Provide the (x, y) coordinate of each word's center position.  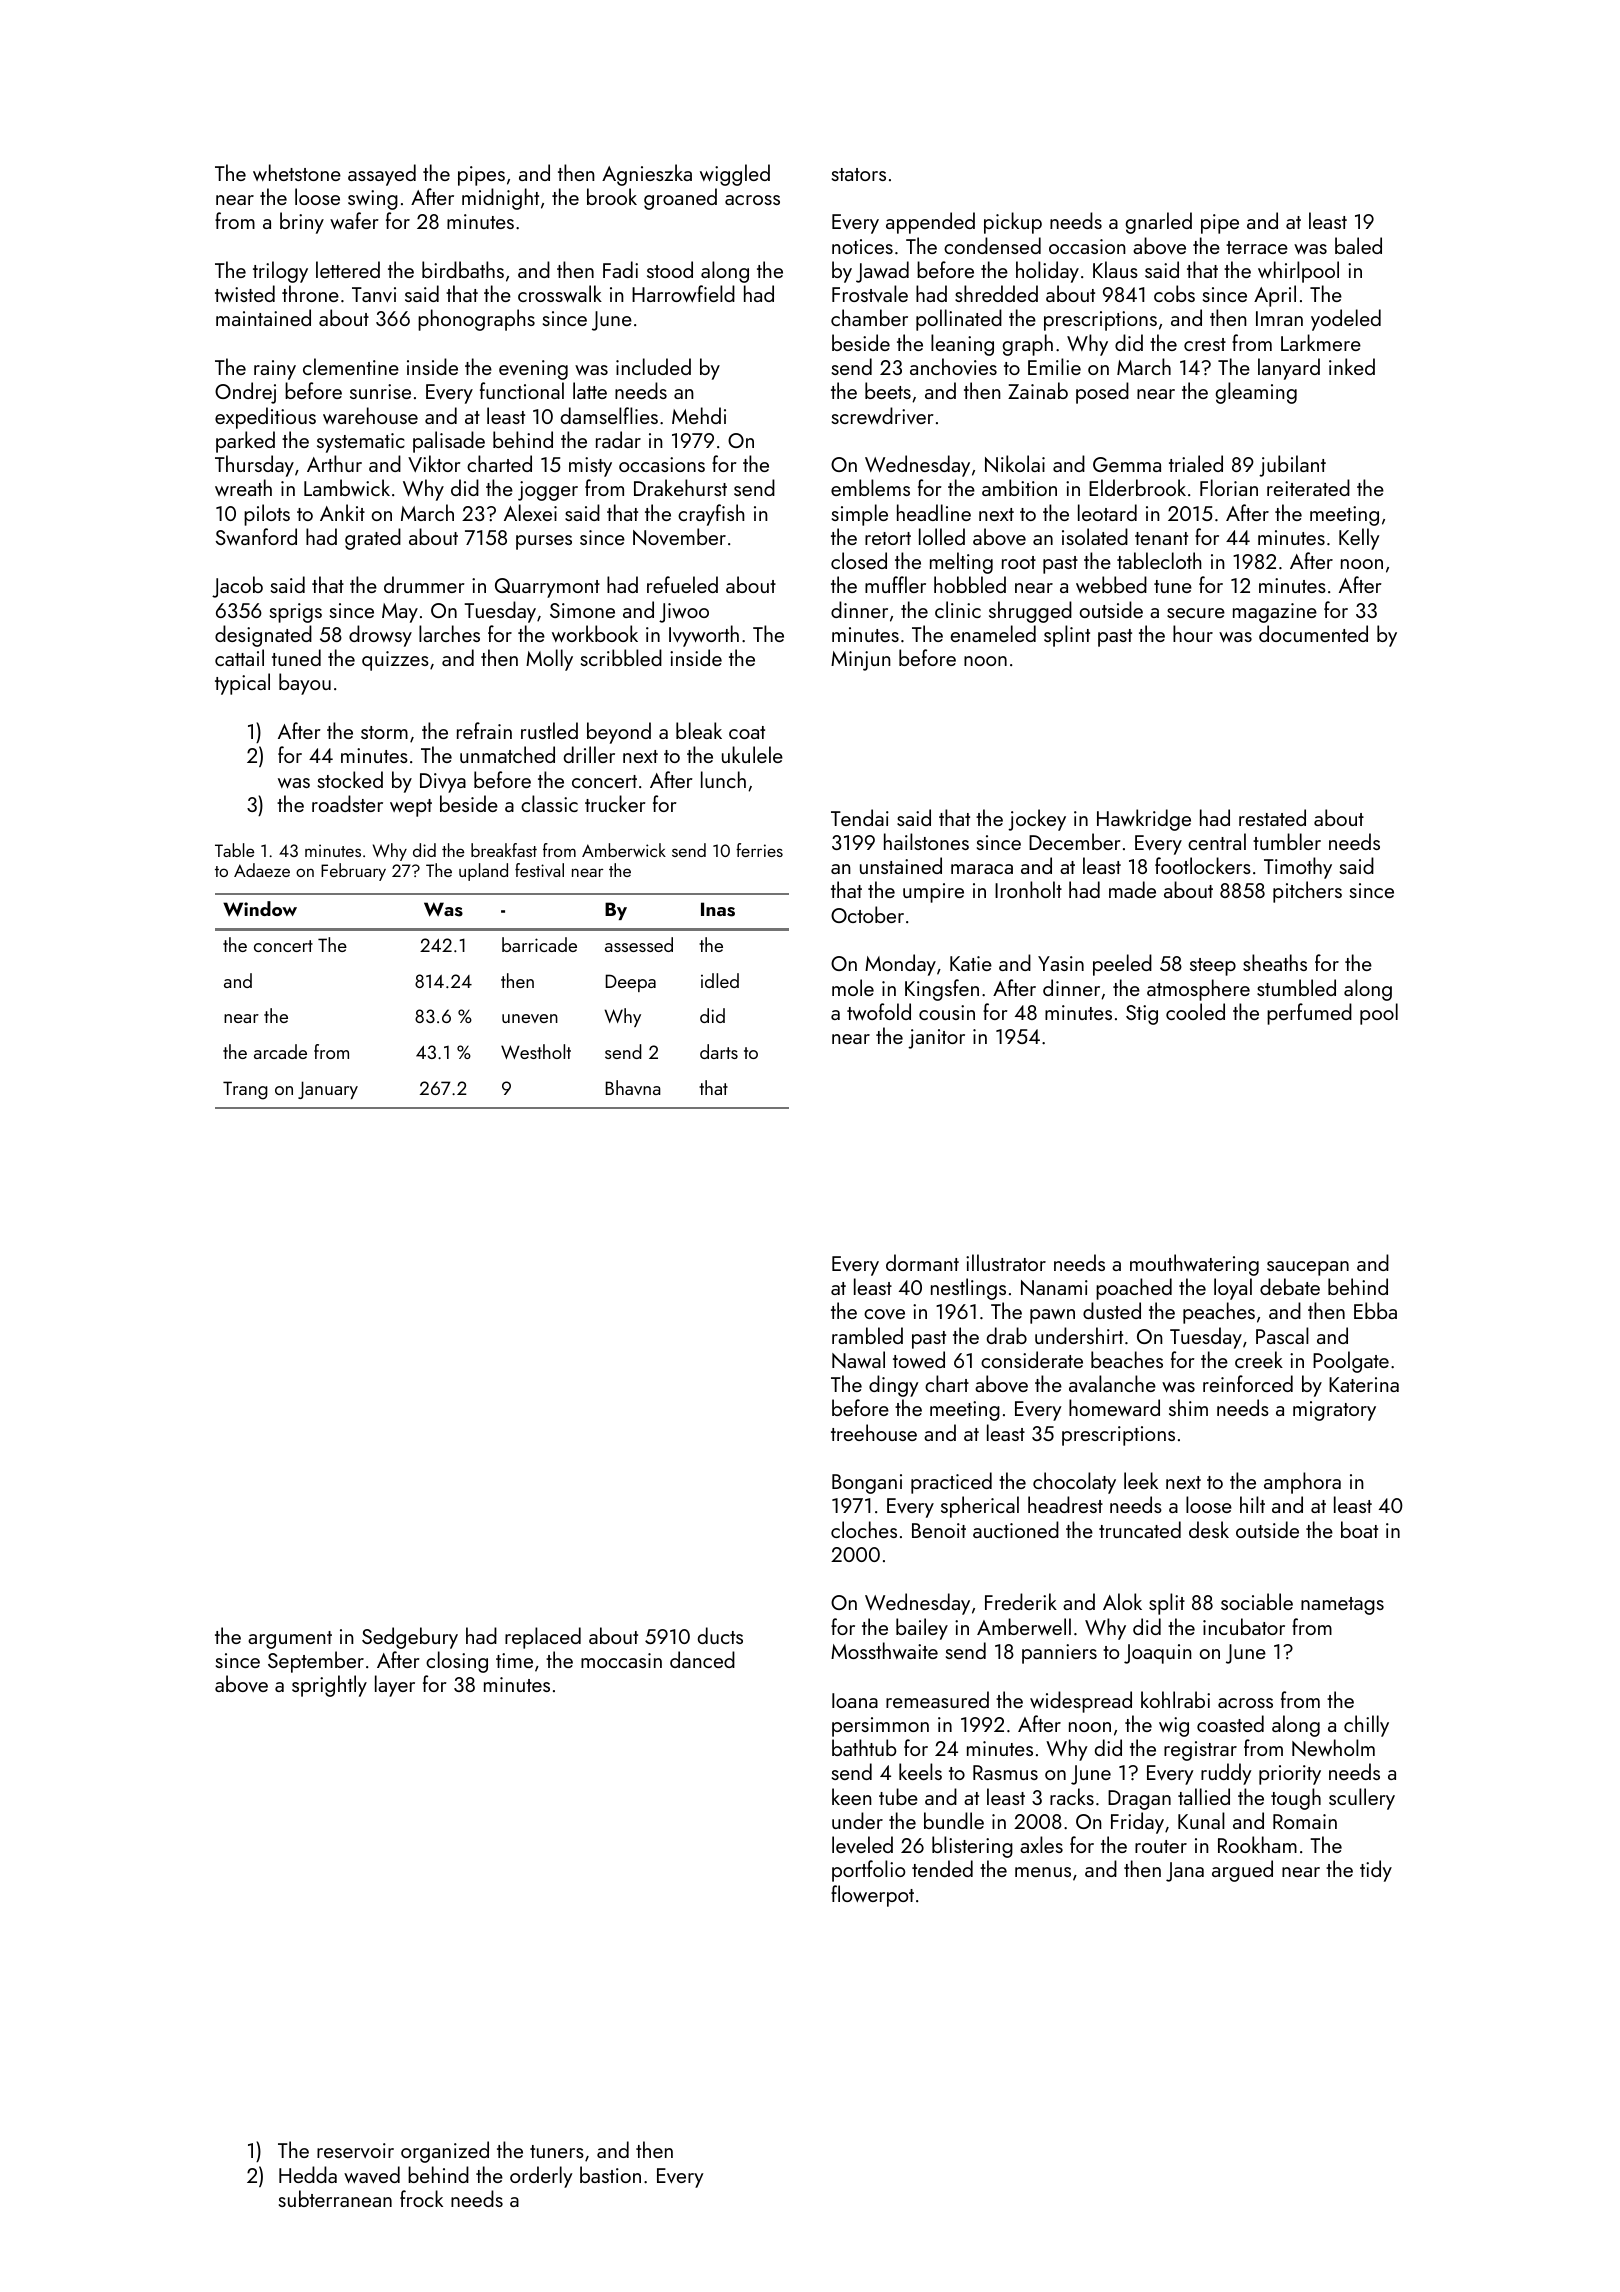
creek (1259, 1359)
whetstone (297, 172)
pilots (267, 515)
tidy (1376, 1871)
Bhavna (633, 1087)
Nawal (858, 1359)
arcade (280, 1051)
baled (1358, 245)
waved (372, 2174)
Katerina (1364, 1384)
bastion (610, 2174)
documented (1313, 633)
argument (290, 1640)
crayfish (711, 515)
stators (859, 174)
